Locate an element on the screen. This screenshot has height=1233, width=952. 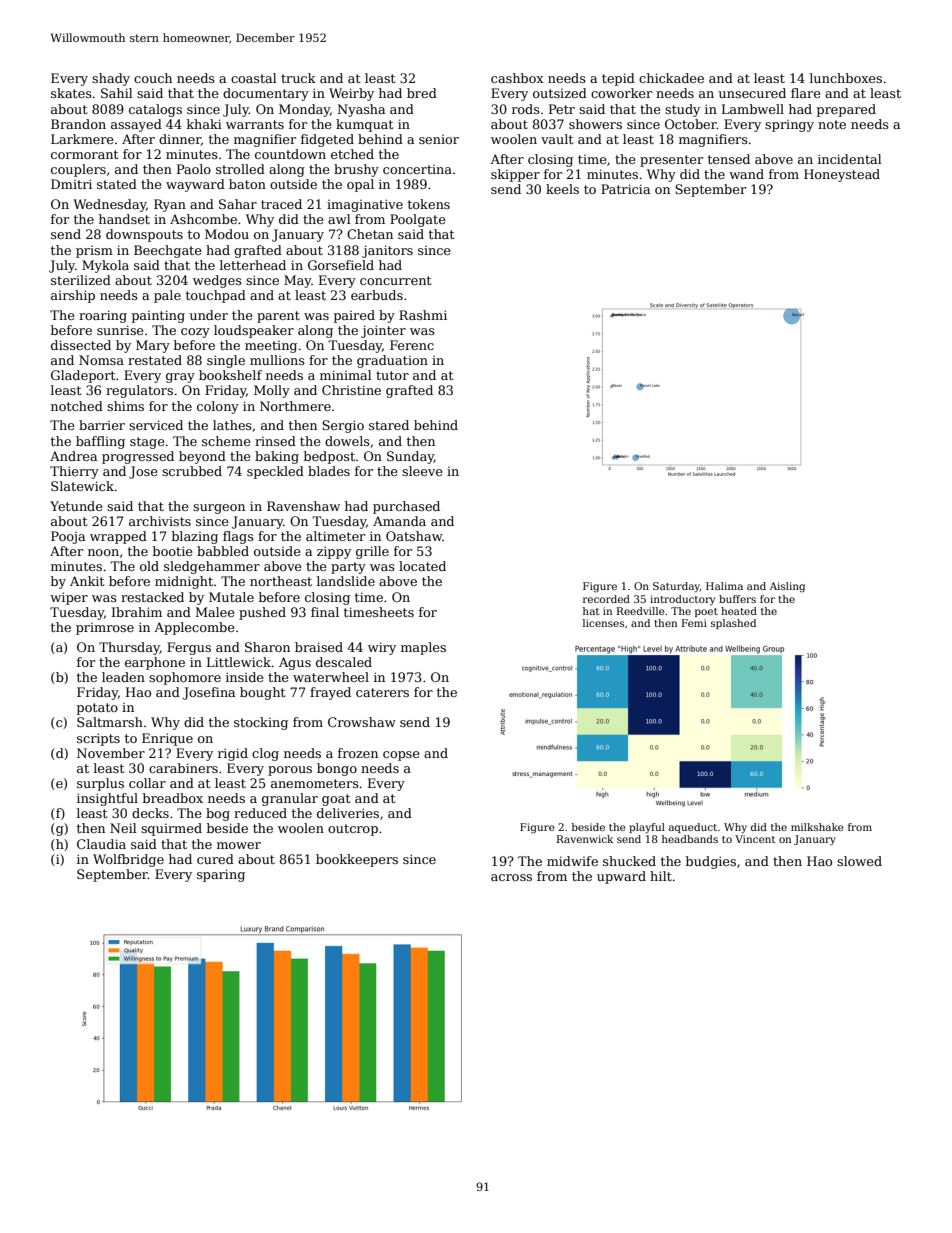
colony is located at coordinates (218, 407).
